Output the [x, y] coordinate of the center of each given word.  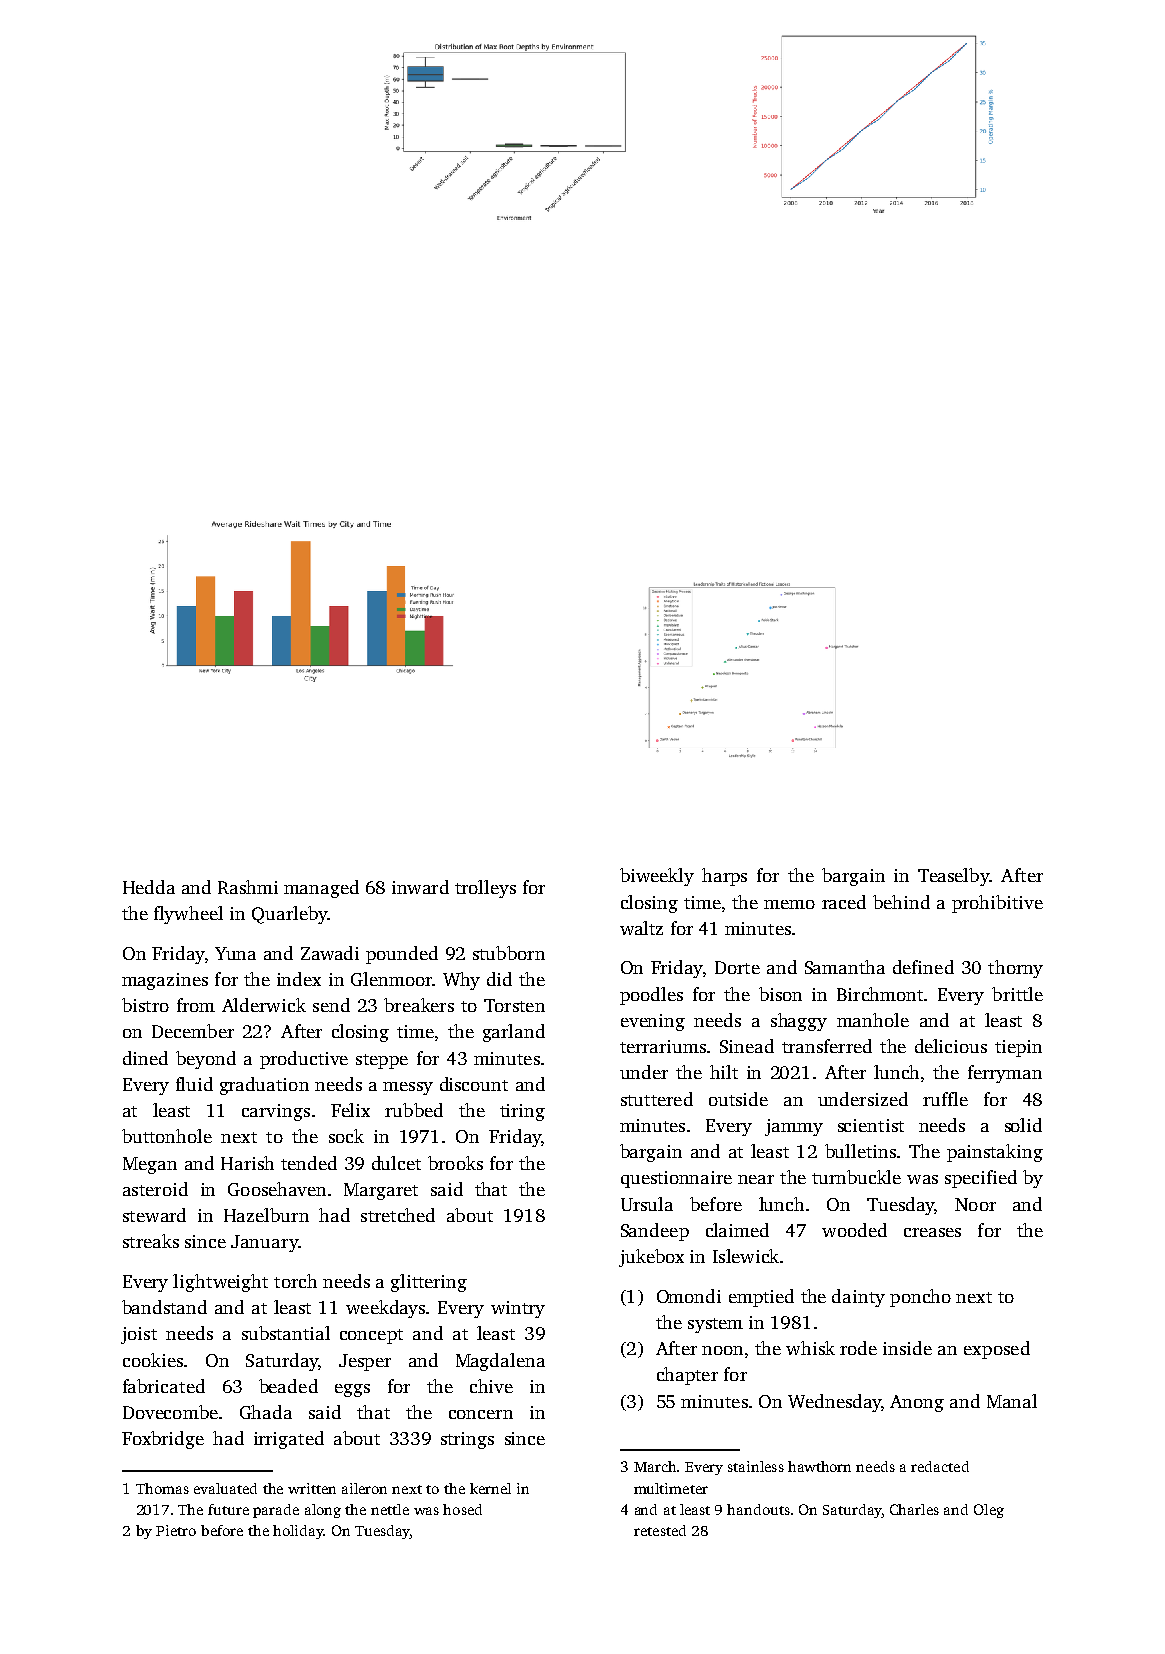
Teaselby [953, 877]
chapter [687, 1376]
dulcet [396, 1163]
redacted [940, 1466]
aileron [364, 1488]
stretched [398, 1215]
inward [420, 887]
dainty [858, 1298]
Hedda [149, 887]
